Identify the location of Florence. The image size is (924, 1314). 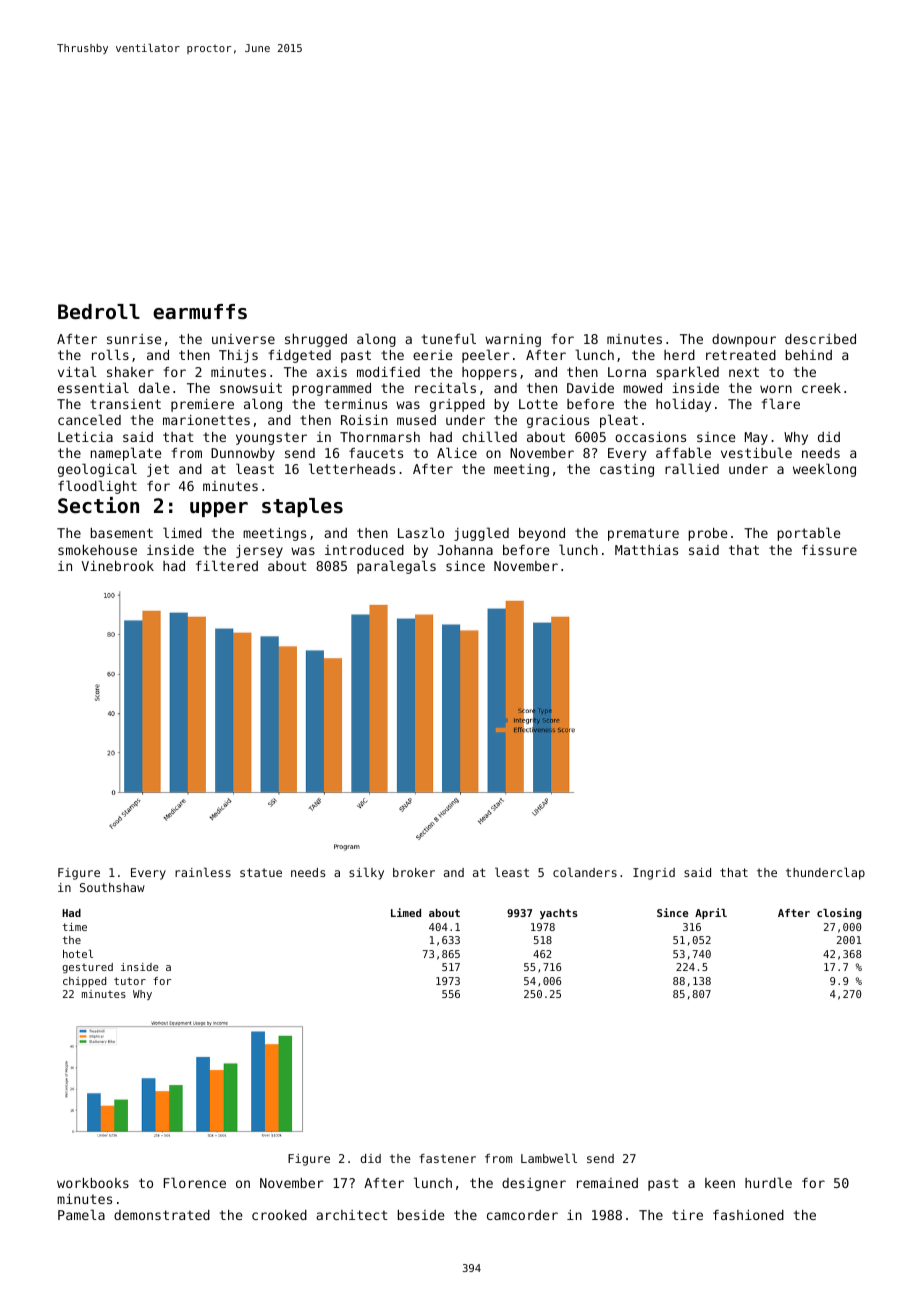
(195, 1182).
